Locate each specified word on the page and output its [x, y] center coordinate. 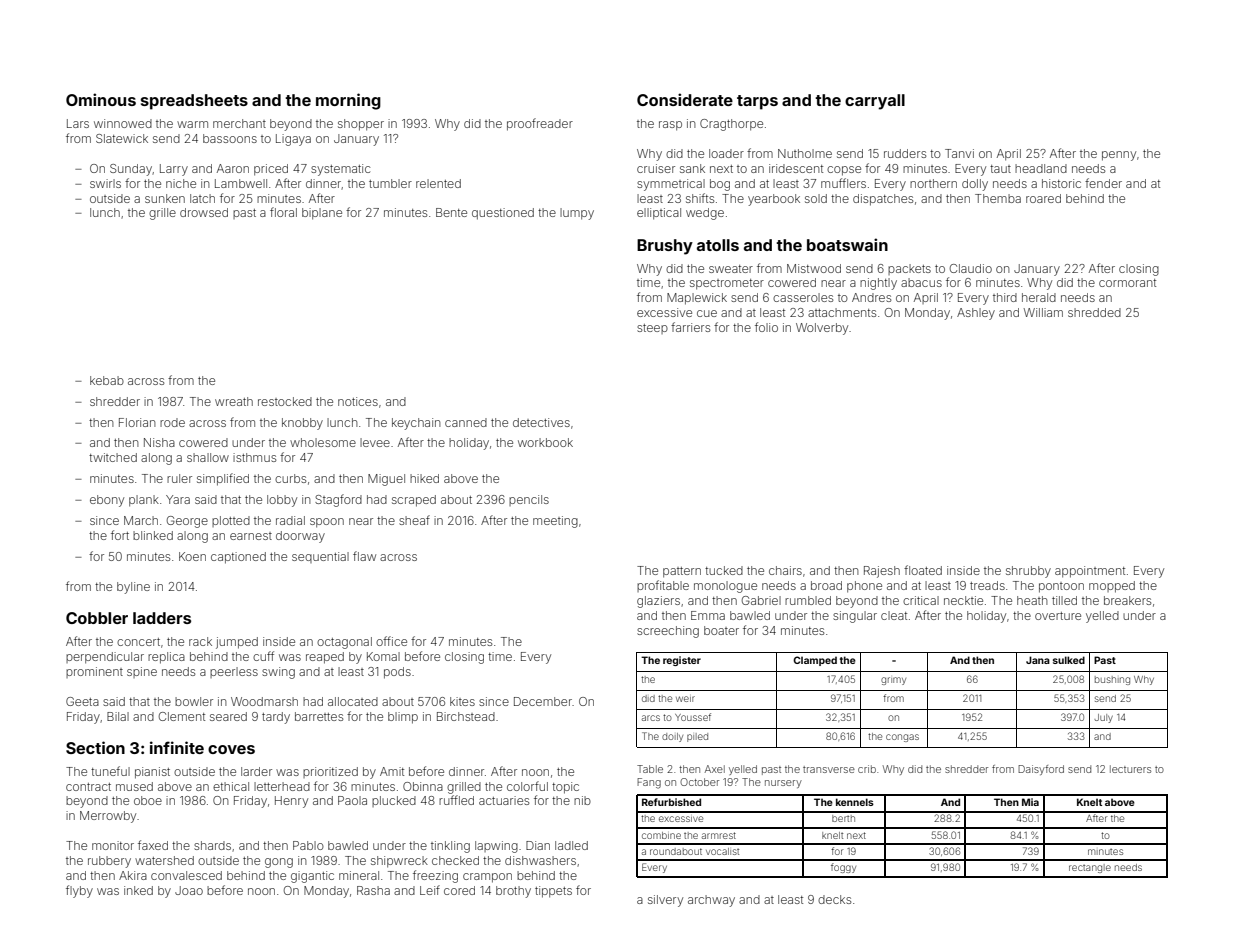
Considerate [685, 99]
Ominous [101, 99]
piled [697, 737]
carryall [875, 102]
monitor [113, 845]
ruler [179, 478]
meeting [555, 522]
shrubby [1028, 572]
